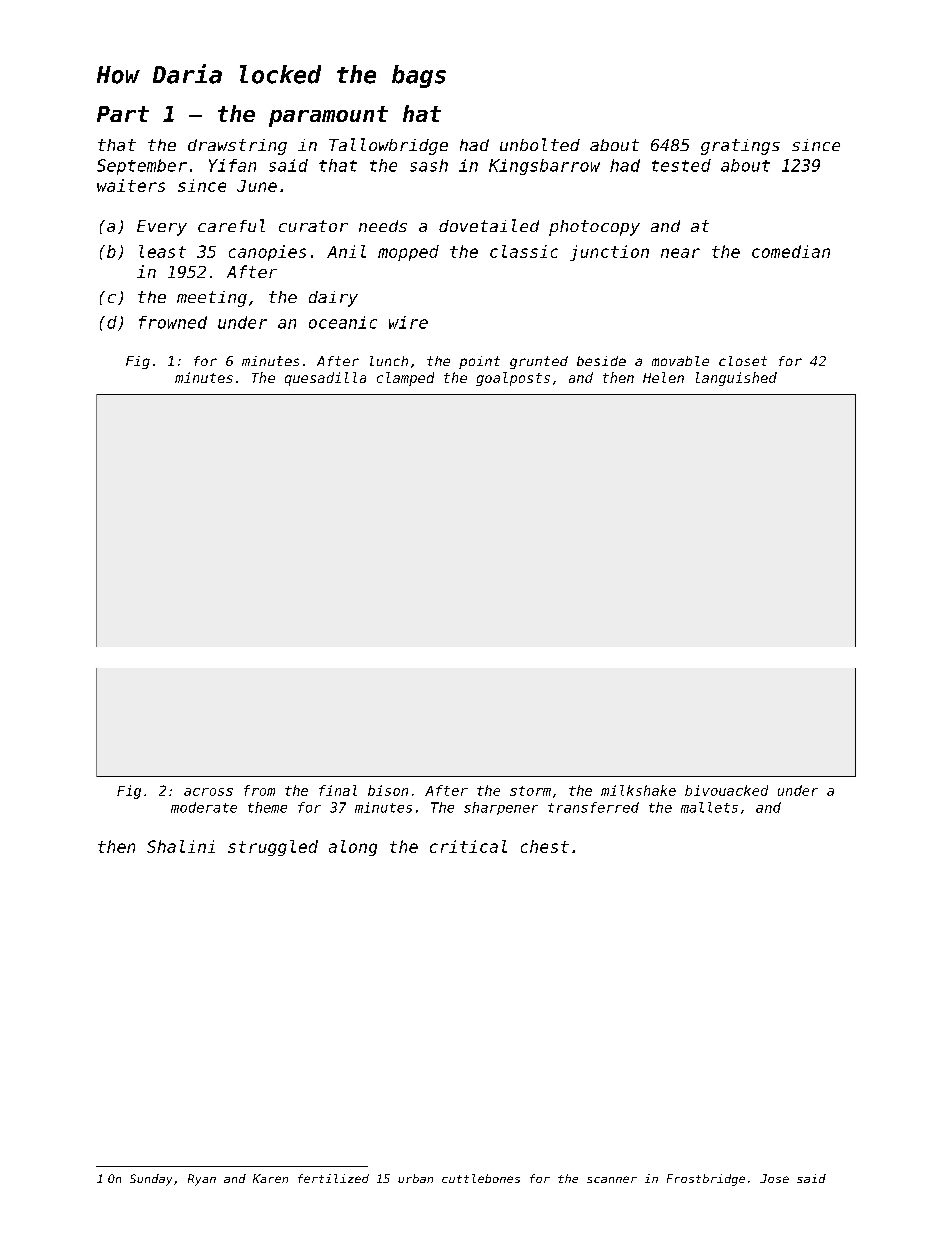 The height and width of the document is (1233, 952). I want to click on Part, so click(123, 114).
